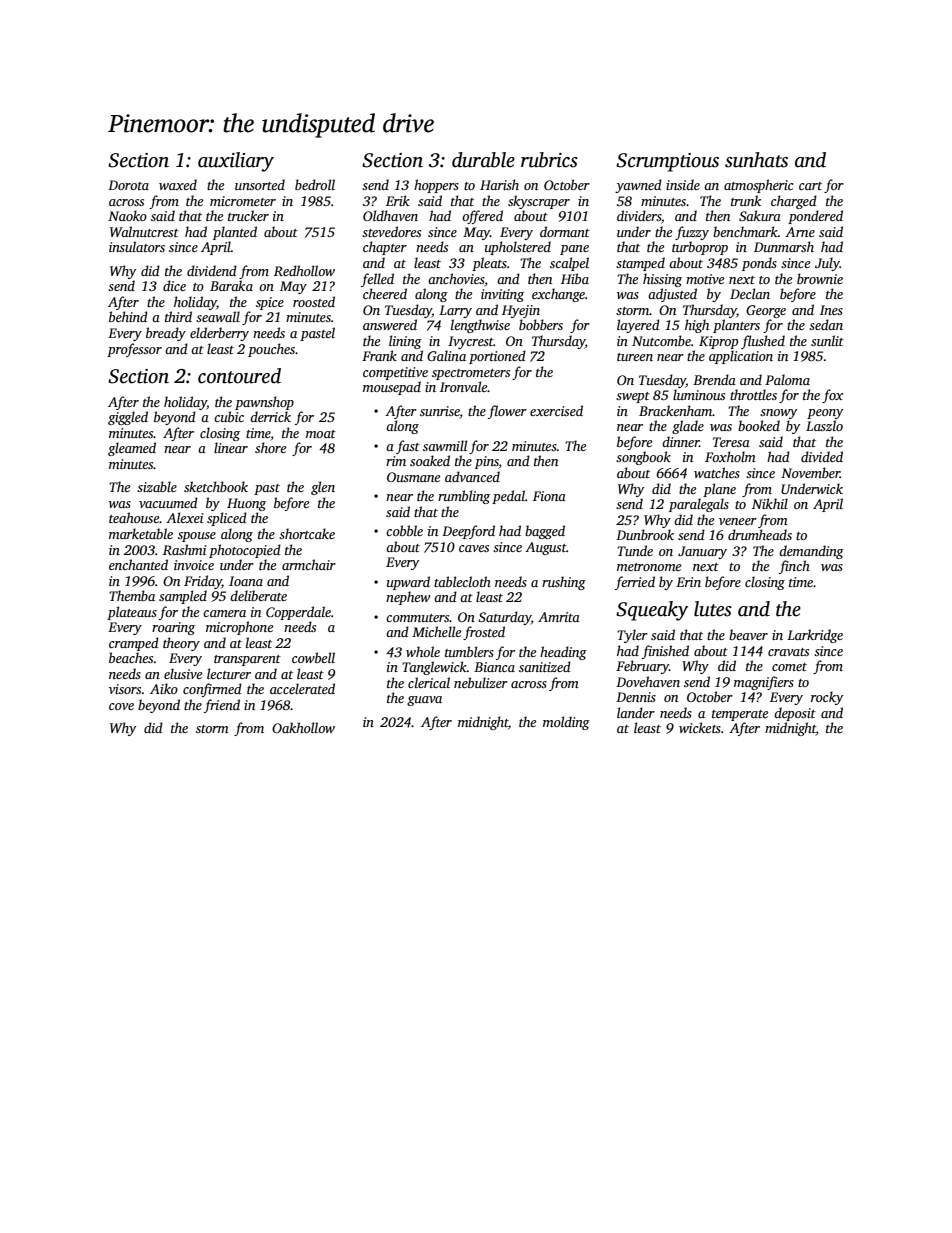 This image has height=1233, width=952. What do you see at coordinates (810, 472) in the image?
I see `November` at bounding box center [810, 472].
